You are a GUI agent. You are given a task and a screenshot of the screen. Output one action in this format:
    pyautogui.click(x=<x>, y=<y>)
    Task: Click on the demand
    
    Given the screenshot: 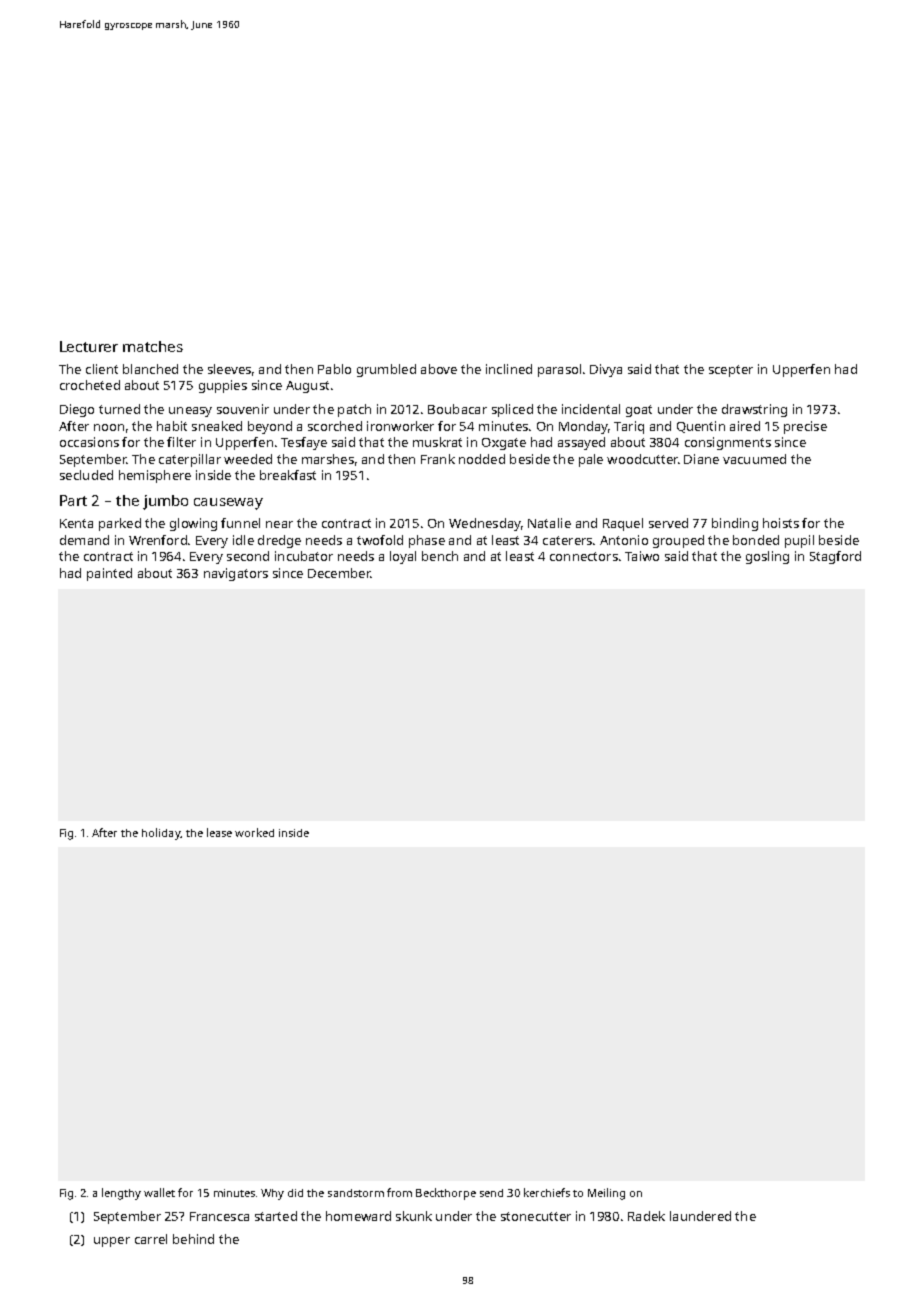 What is the action you would take?
    pyautogui.click(x=84, y=540)
